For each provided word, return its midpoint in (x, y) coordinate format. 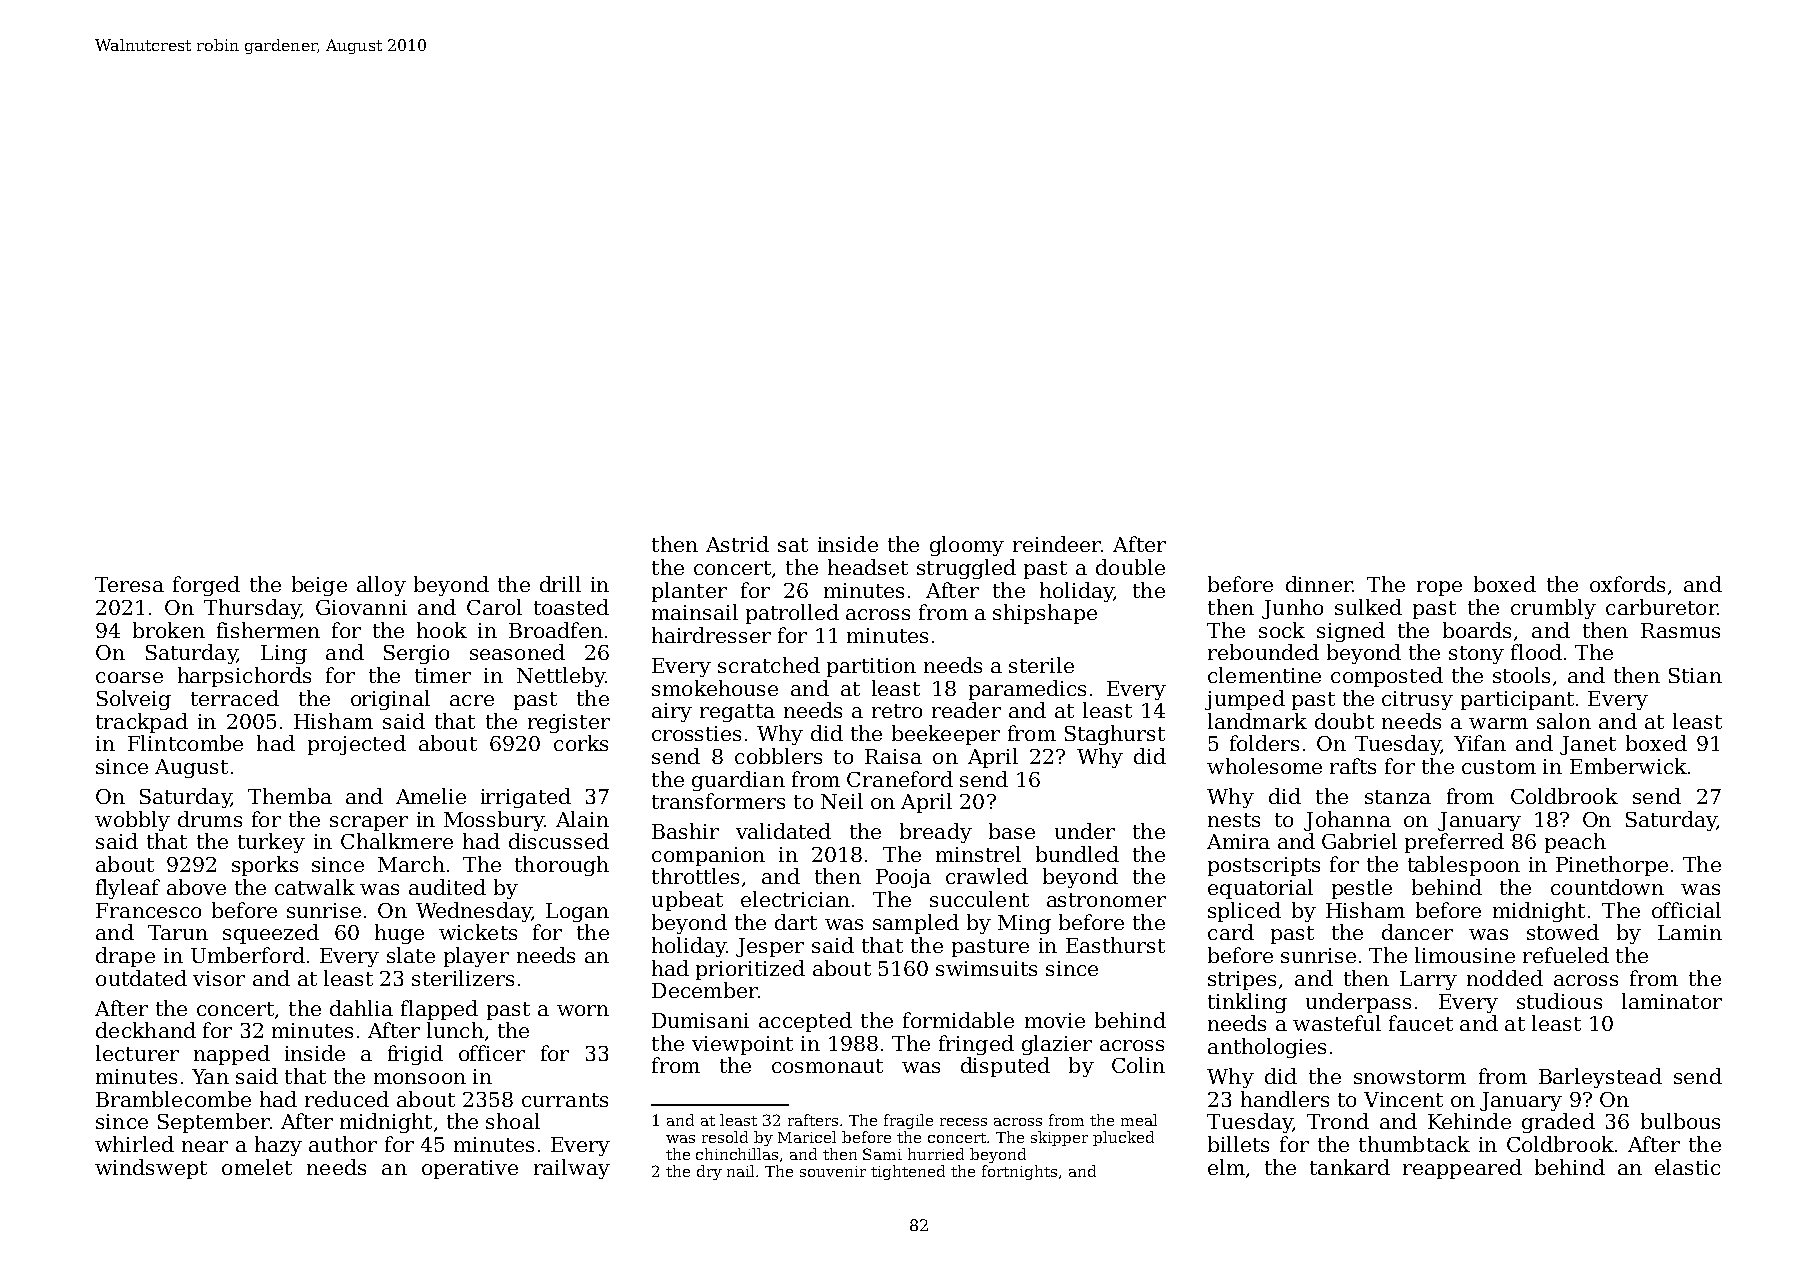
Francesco (148, 910)
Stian (1695, 675)
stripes (1242, 980)
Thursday (252, 609)
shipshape (1045, 614)
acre (472, 700)
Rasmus (1680, 630)
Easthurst (1115, 945)
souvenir (833, 1171)
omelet (257, 1167)
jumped (1245, 700)
